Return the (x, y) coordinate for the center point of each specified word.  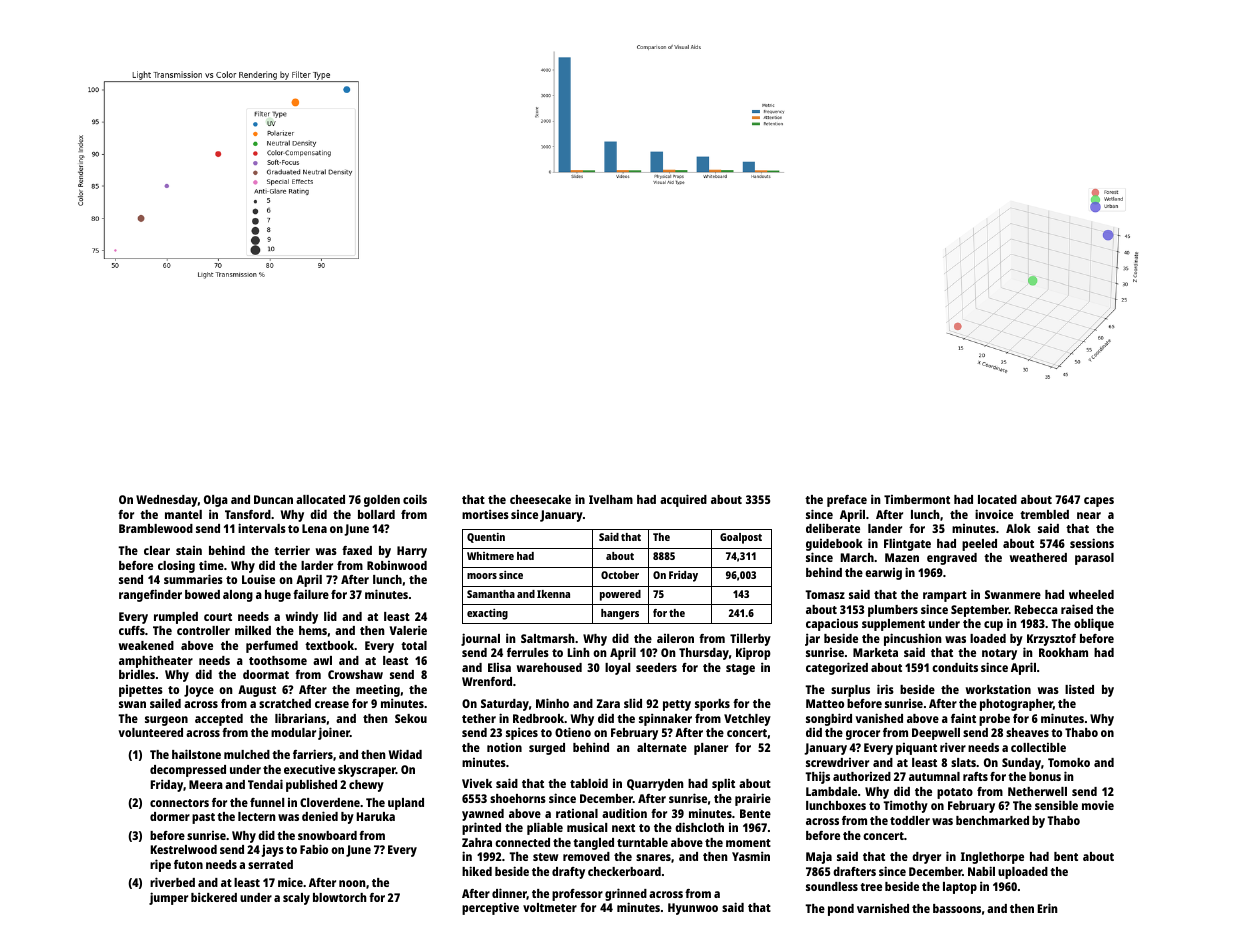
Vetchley (747, 720)
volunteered (150, 732)
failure (311, 594)
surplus (850, 691)
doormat (266, 674)
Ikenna (553, 594)
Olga (216, 501)
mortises (485, 514)
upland (406, 804)
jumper (168, 898)
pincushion (913, 639)
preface (847, 501)
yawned (483, 815)
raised (1077, 609)
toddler (910, 820)
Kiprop (753, 653)
